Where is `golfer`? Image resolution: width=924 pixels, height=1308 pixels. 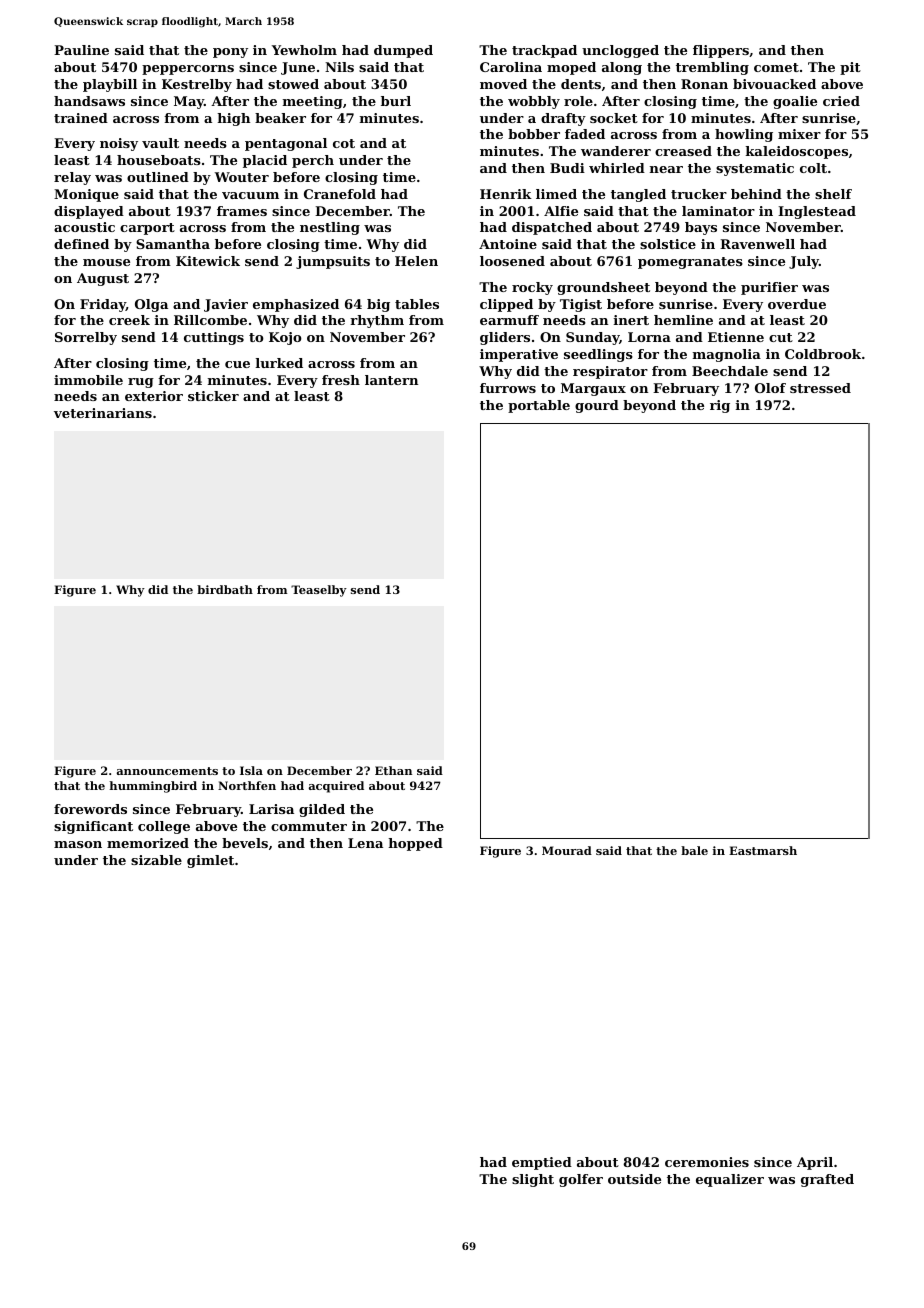
golfer is located at coordinates (581, 1180).
